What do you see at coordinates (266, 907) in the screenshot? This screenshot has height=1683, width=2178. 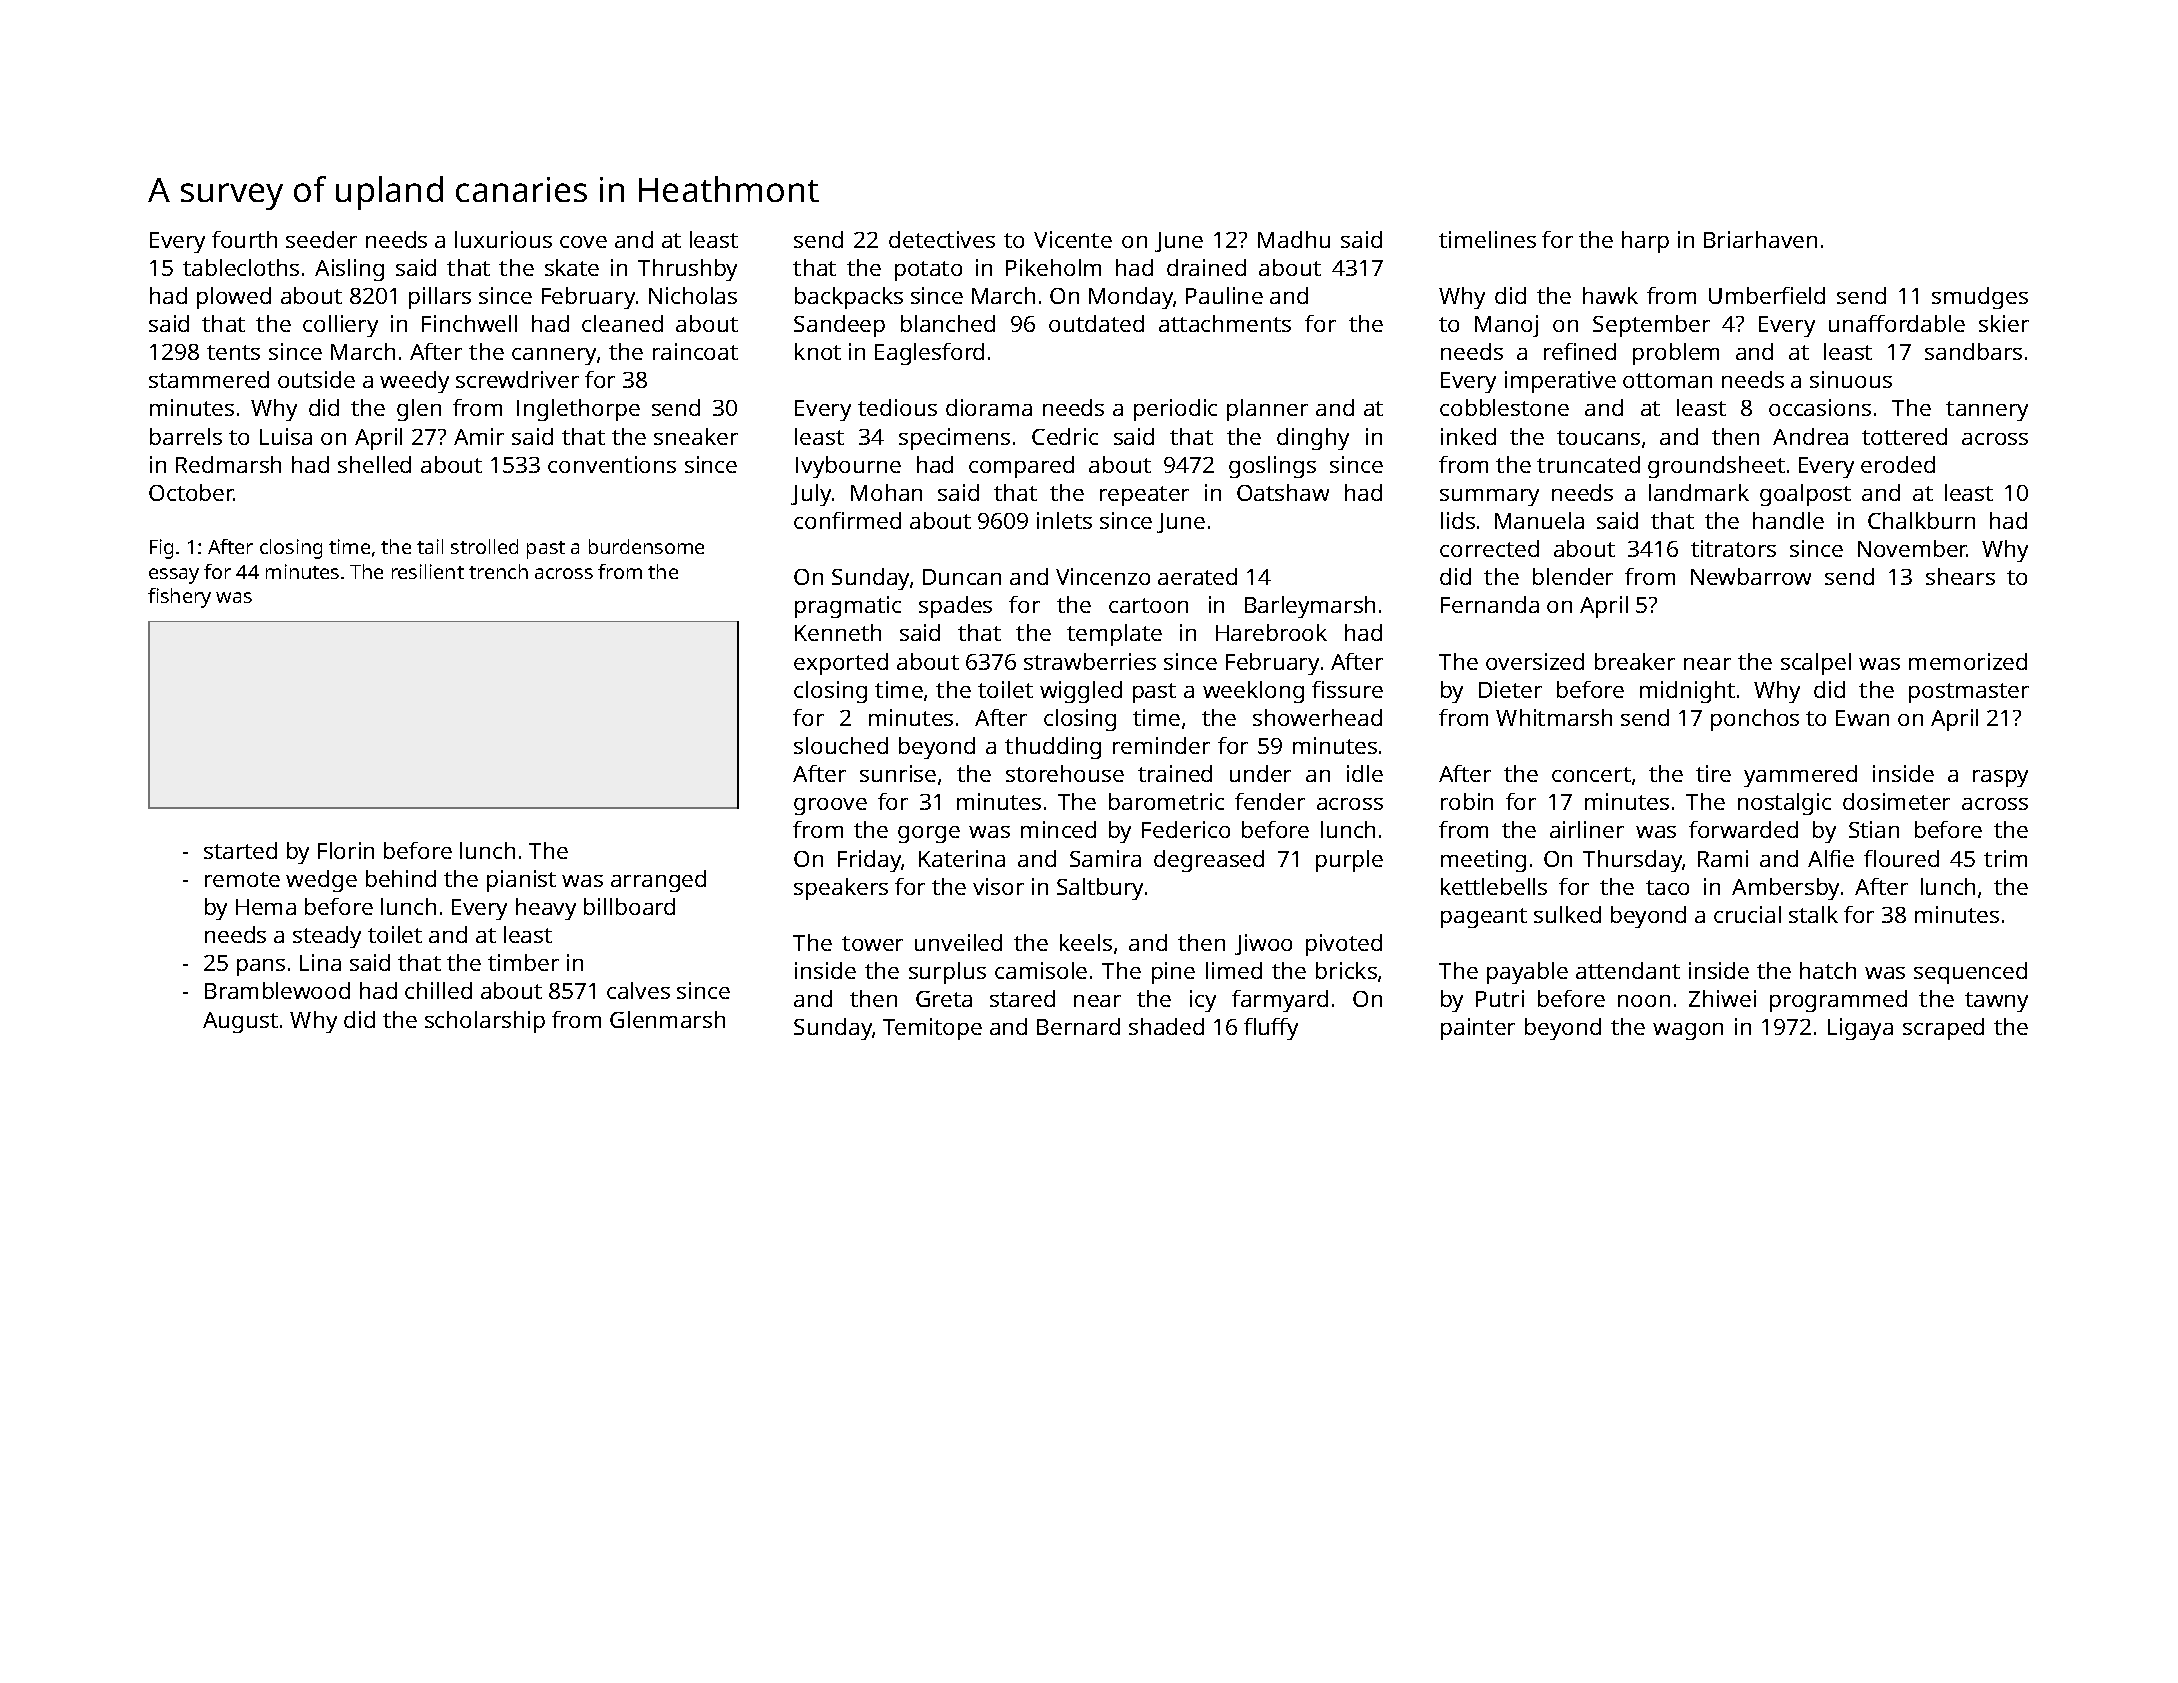 I see `Hema` at bounding box center [266, 907].
